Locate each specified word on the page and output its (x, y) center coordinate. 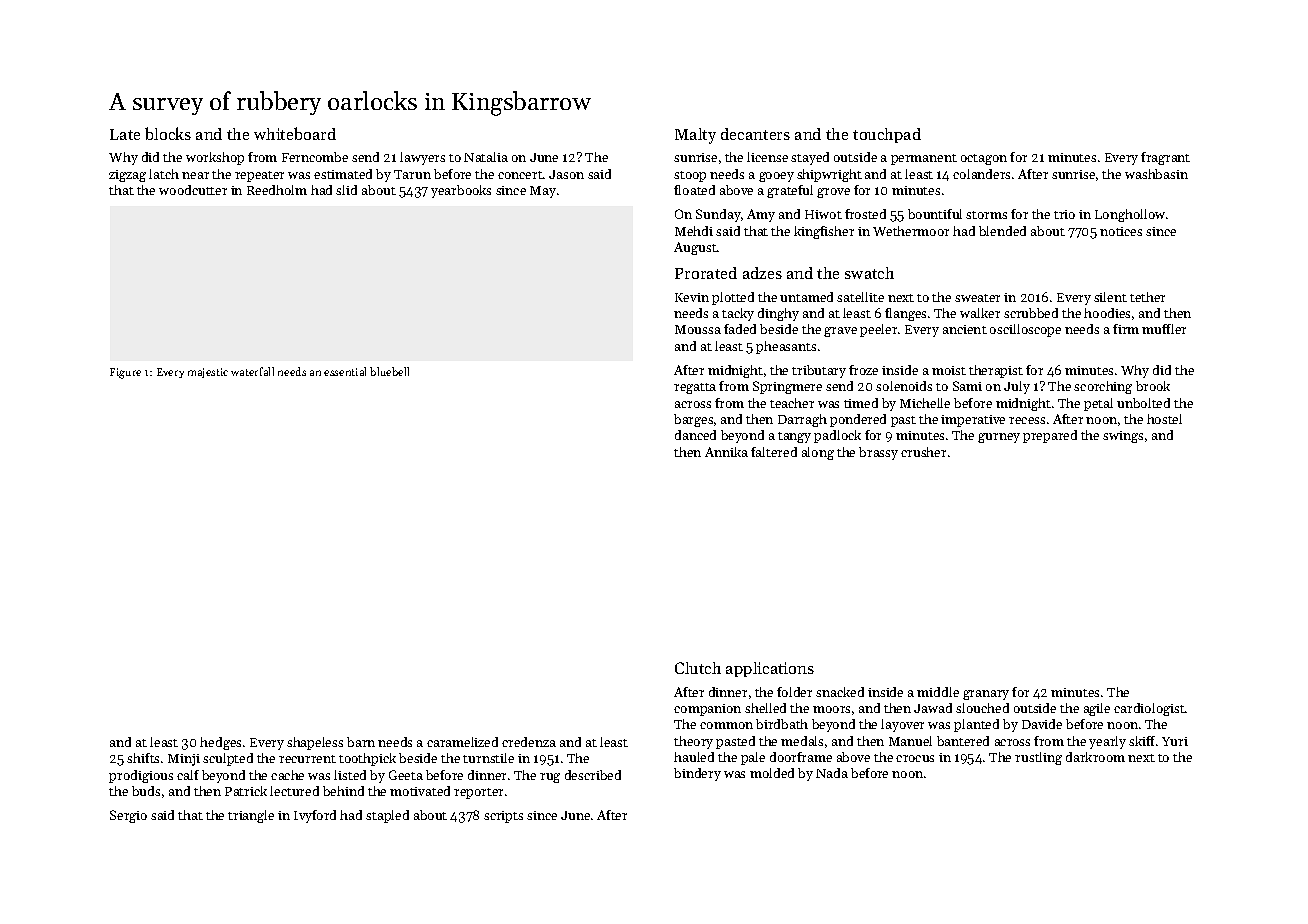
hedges (220, 743)
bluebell (389, 371)
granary (986, 695)
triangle (251, 816)
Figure (125, 373)
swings (1123, 437)
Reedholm (277, 190)
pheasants (786, 347)
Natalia (486, 157)
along (818, 453)
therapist (996, 371)
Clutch (698, 668)
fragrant (1165, 158)
